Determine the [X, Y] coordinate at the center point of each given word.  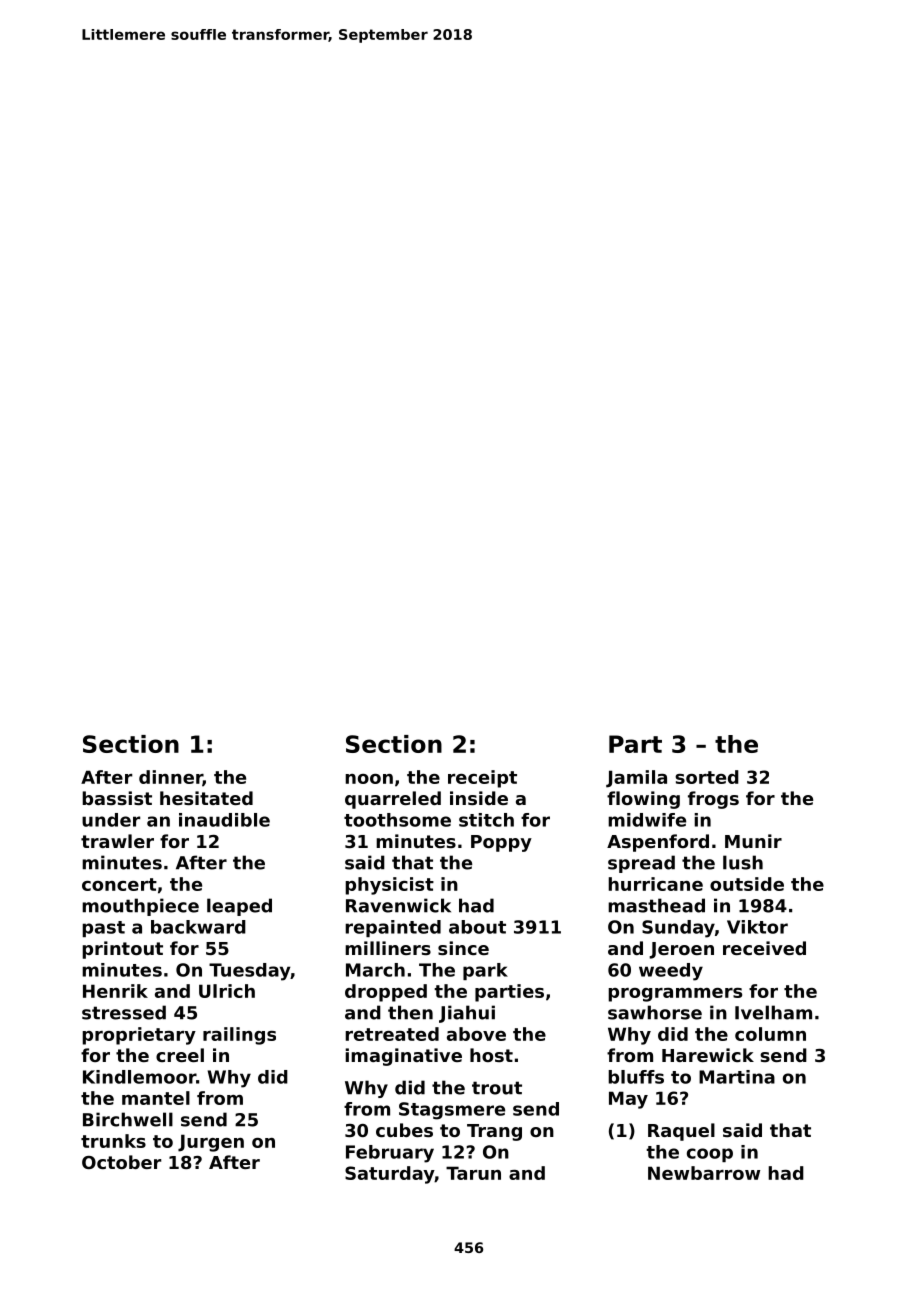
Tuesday [250, 972]
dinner [171, 778]
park [485, 971]
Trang [494, 1132]
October [121, 1162]
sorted [707, 777]
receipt [482, 779]
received [764, 948]
